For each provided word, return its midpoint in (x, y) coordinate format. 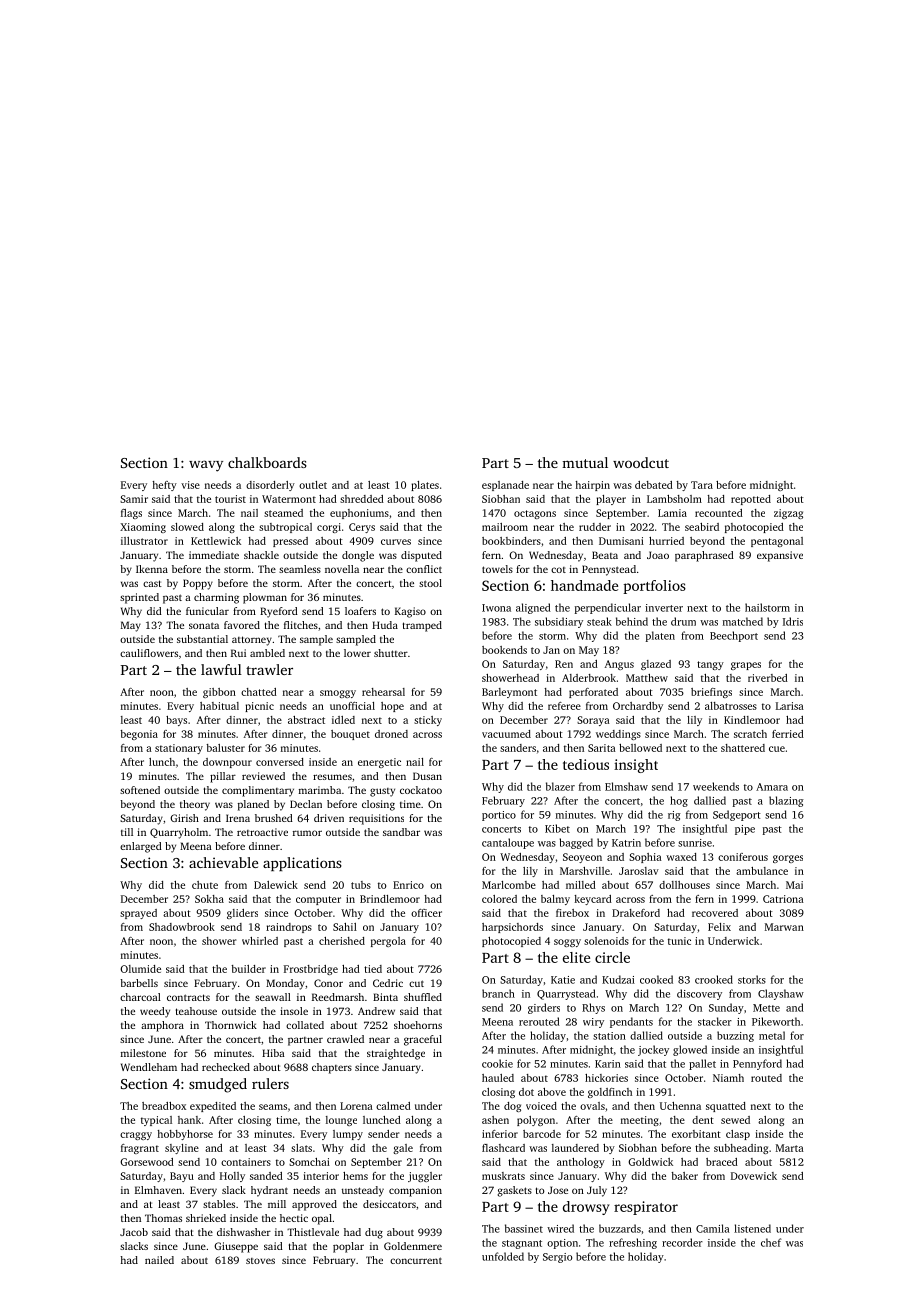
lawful (221, 669)
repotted (751, 500)
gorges (788, 859)
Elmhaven (158, 1190)
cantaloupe (508, 843)
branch (498, 993)
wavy (206, 466)
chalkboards (267, 462)
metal (772, 1035)
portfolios (654, 587)
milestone (143, 1053)
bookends (504, 650)
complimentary (258, 791)
